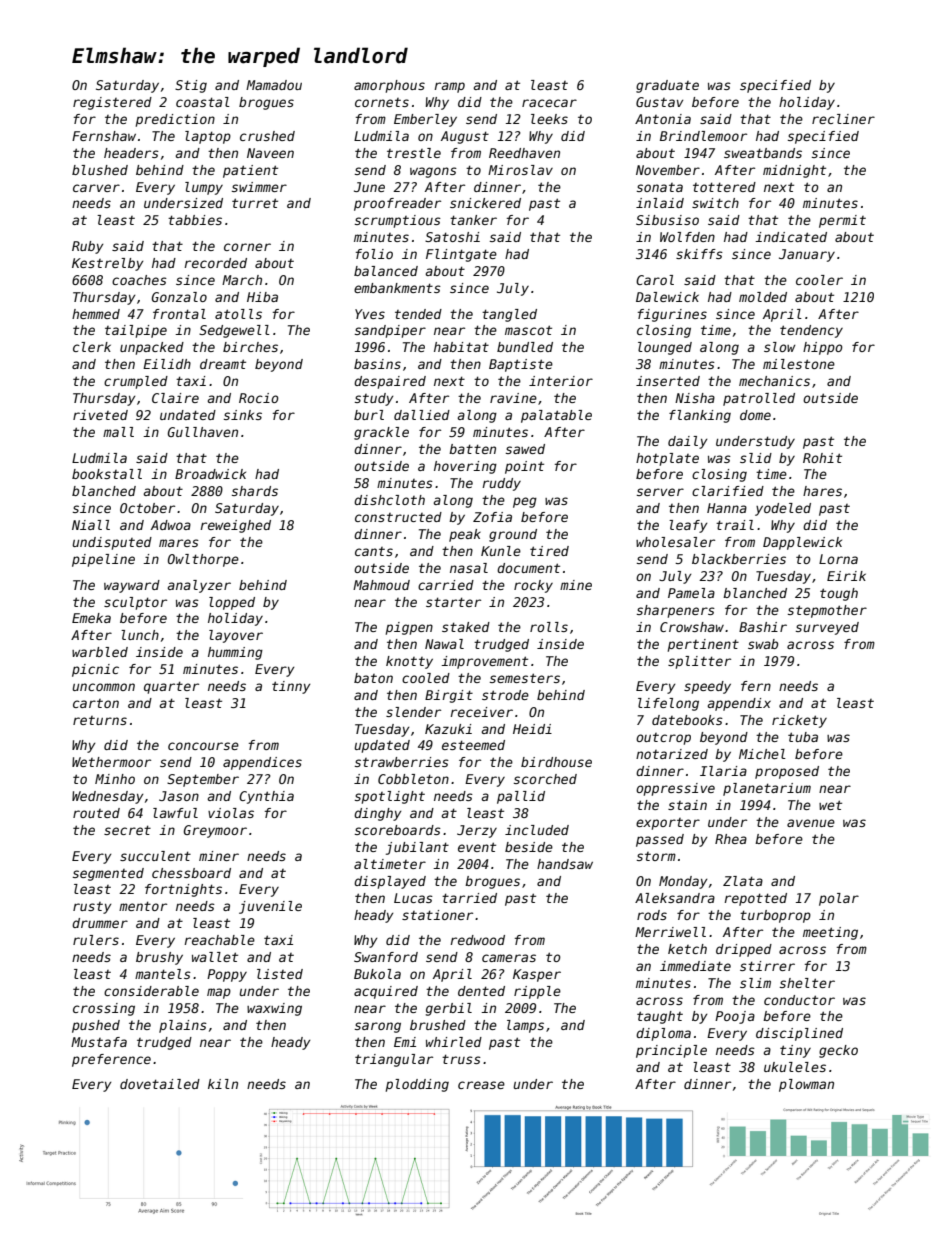  I want to click on pushed, so click(96, 1026).
